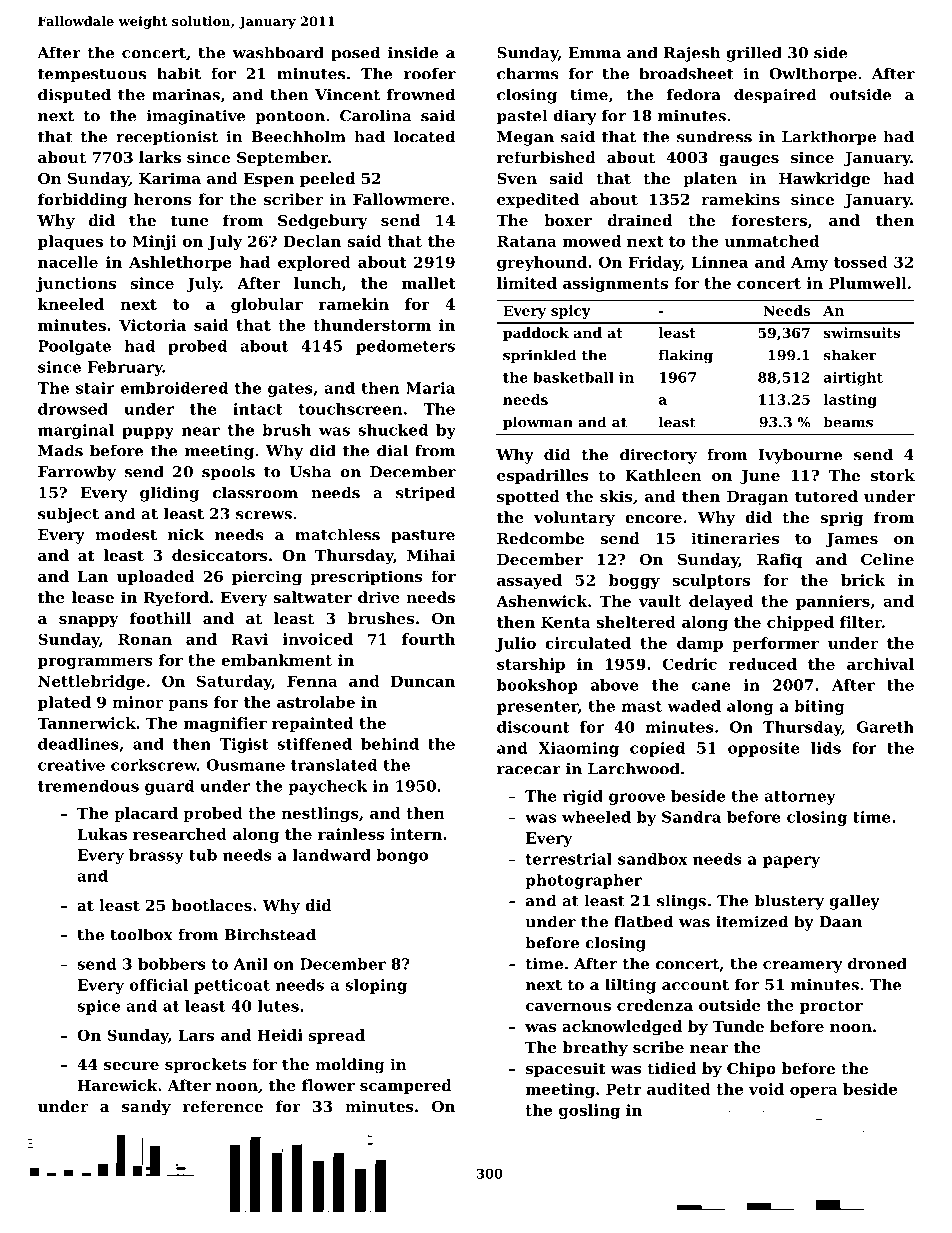 This screenshot has width=952, height=1233. I want to click on stork, so click(893, 475).
